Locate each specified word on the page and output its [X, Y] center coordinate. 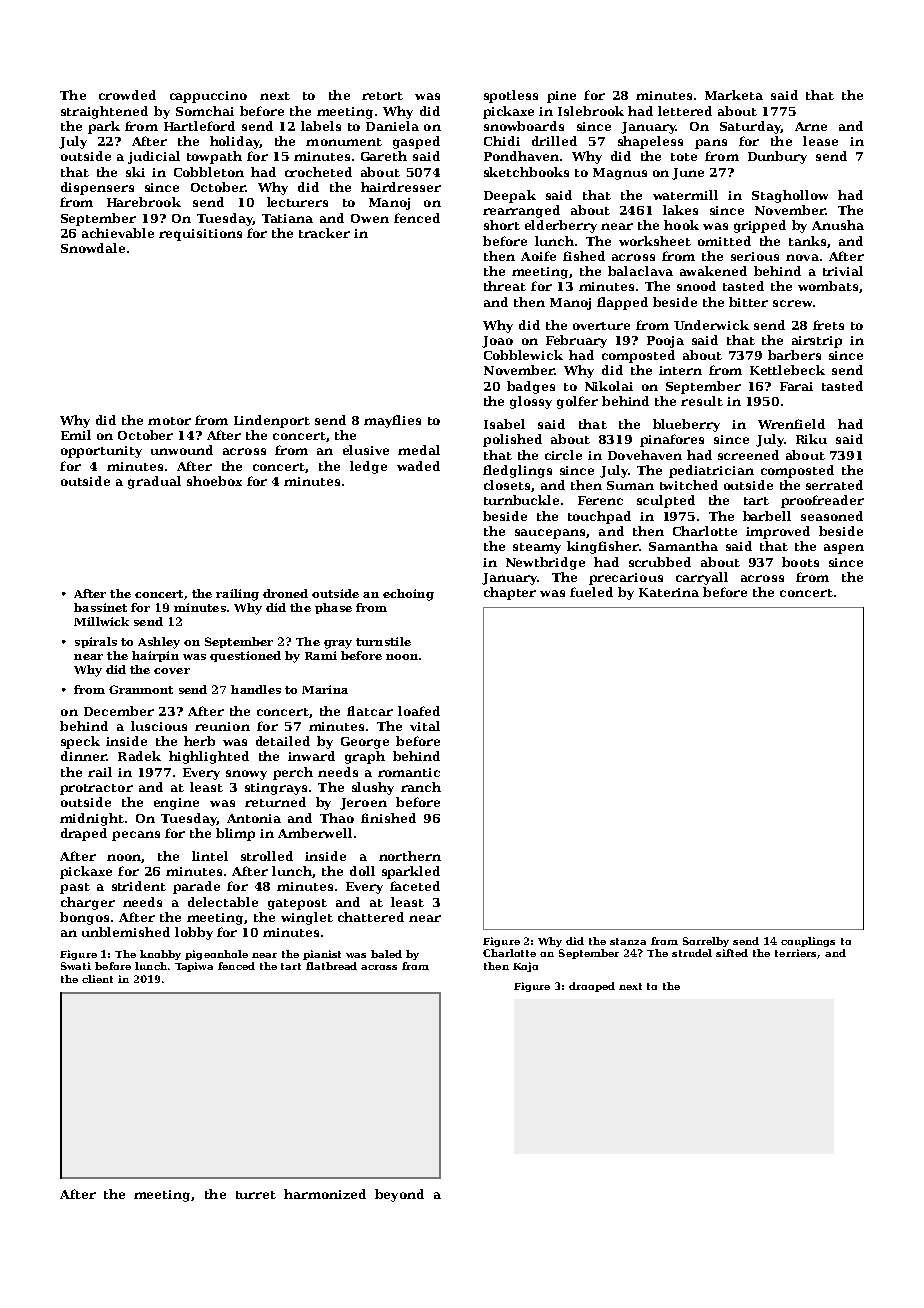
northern [410, 856]
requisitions [200, 235]
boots [800, 562]
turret [256, 1195]
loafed [419, 711]
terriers [796, 954]
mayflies [392, 421]
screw [792, 303]
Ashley [159, 643]
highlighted [209, 757]
